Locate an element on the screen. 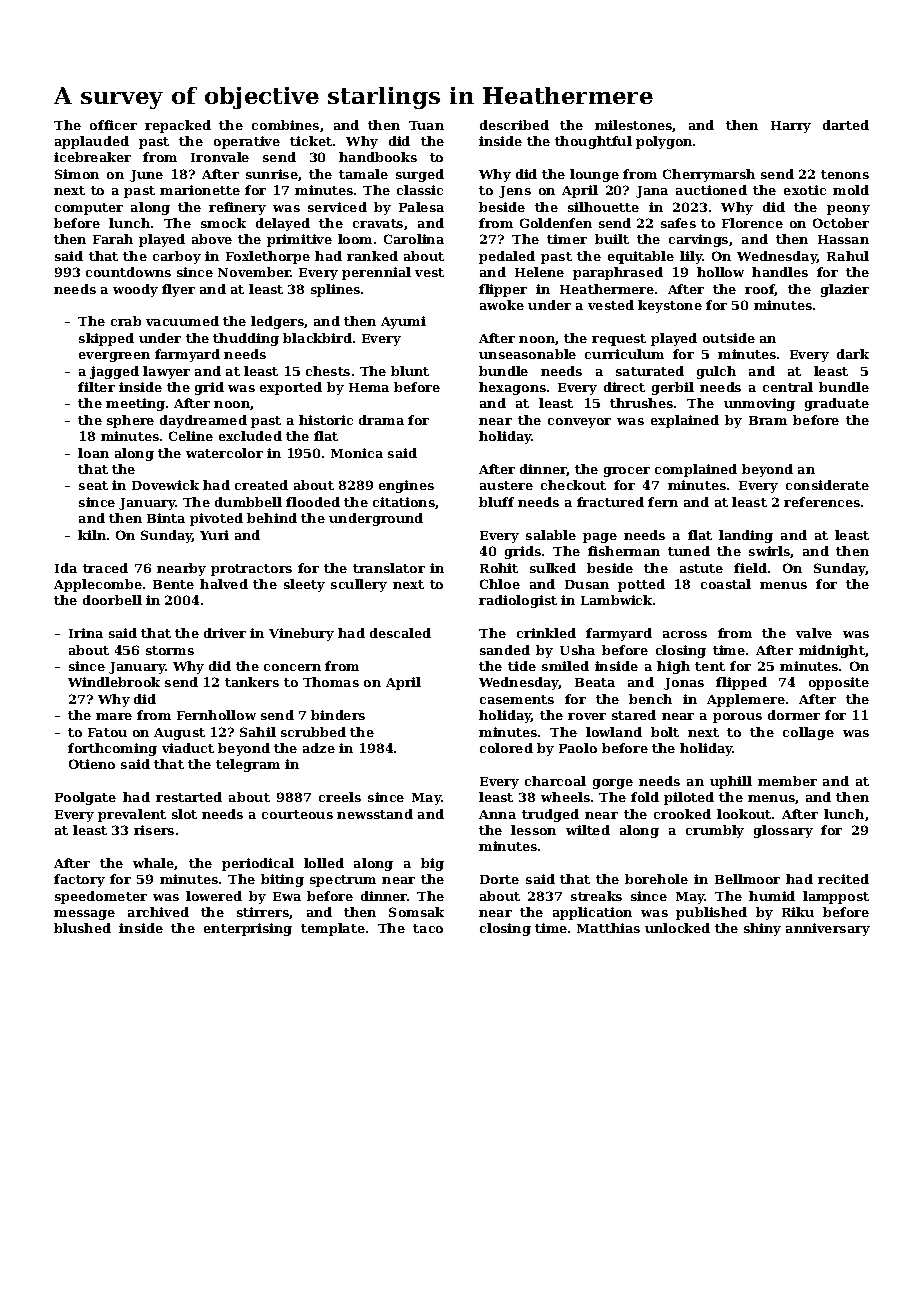 Image resolution: width=924 pixels, height=1308 pixels. darted is located at coordinates (846, 125).
